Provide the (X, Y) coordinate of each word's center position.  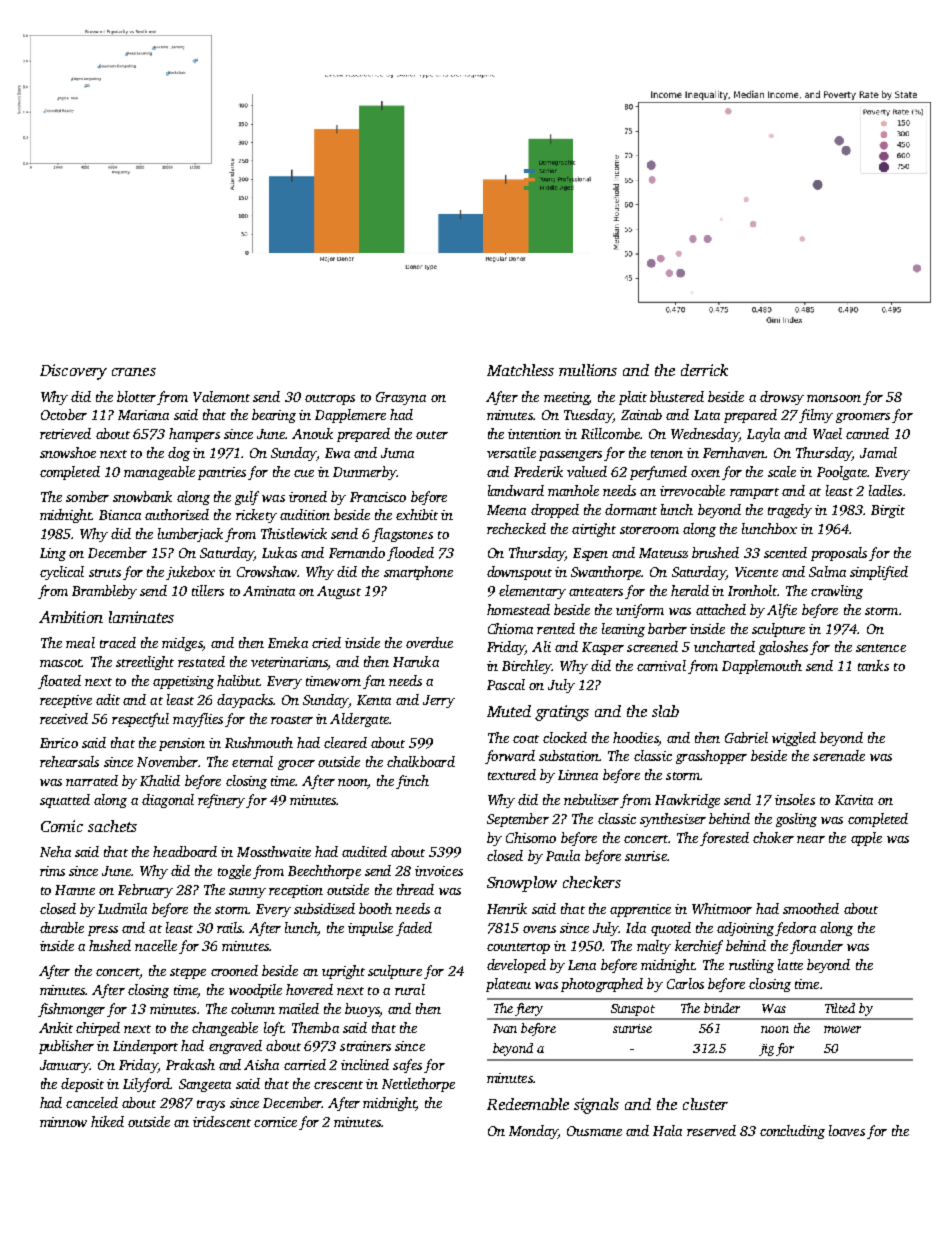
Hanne (75, 890)
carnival (661, 665)
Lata (707, 415)
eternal (252, 761)
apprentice (640, 910)
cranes (134, 372)
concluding (792, 1132)
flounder (816, 947)
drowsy (782, 398)
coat (526, 739)
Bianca (120, 515)
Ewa (337, 453)
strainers (365, 1046)
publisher (66, 1047)
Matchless (520, 370)
